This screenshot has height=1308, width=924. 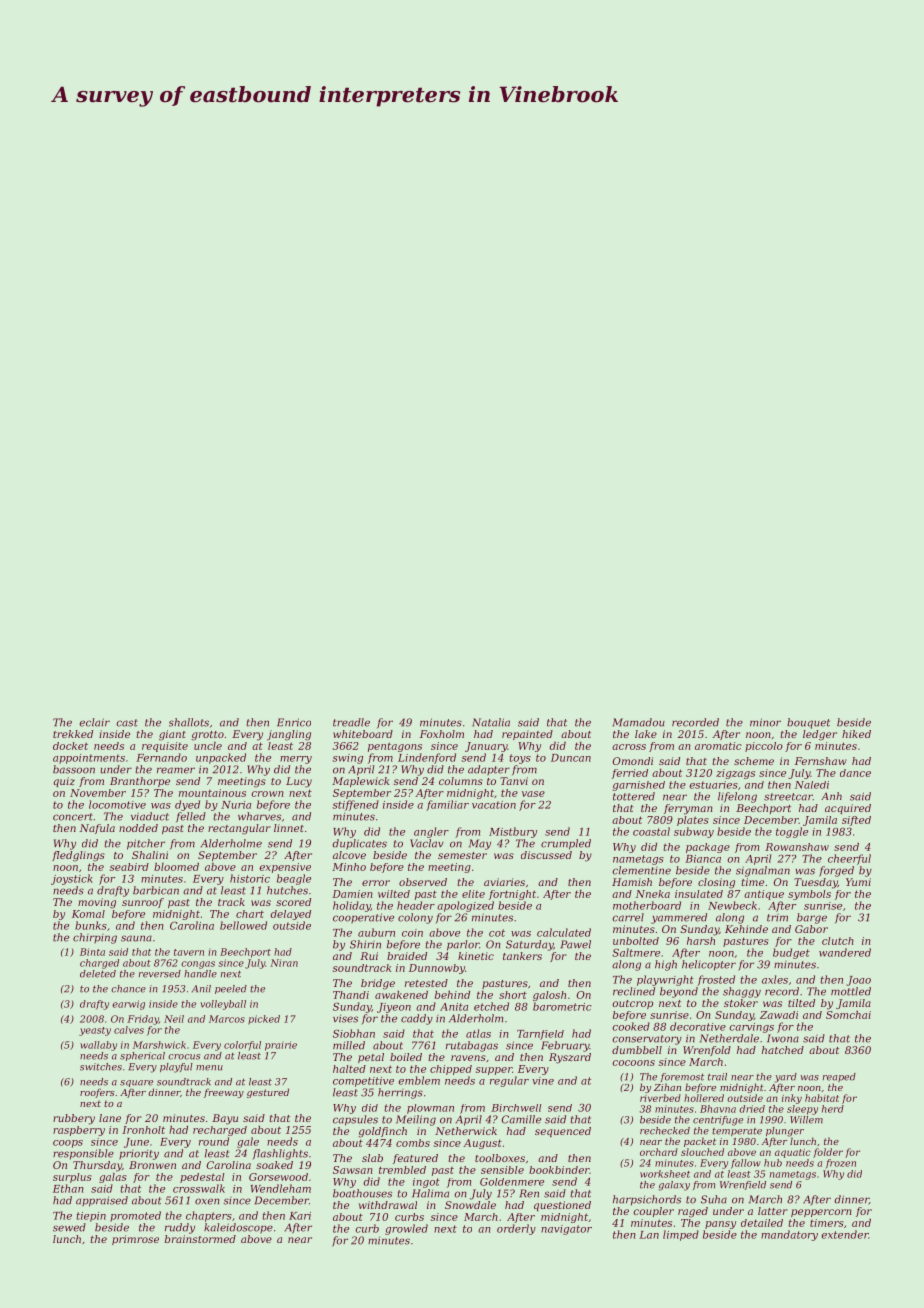 What do you see at coordinates (355, 1120) in the screenshot?
I see `capsules` at bounding box center [355, 1120].
